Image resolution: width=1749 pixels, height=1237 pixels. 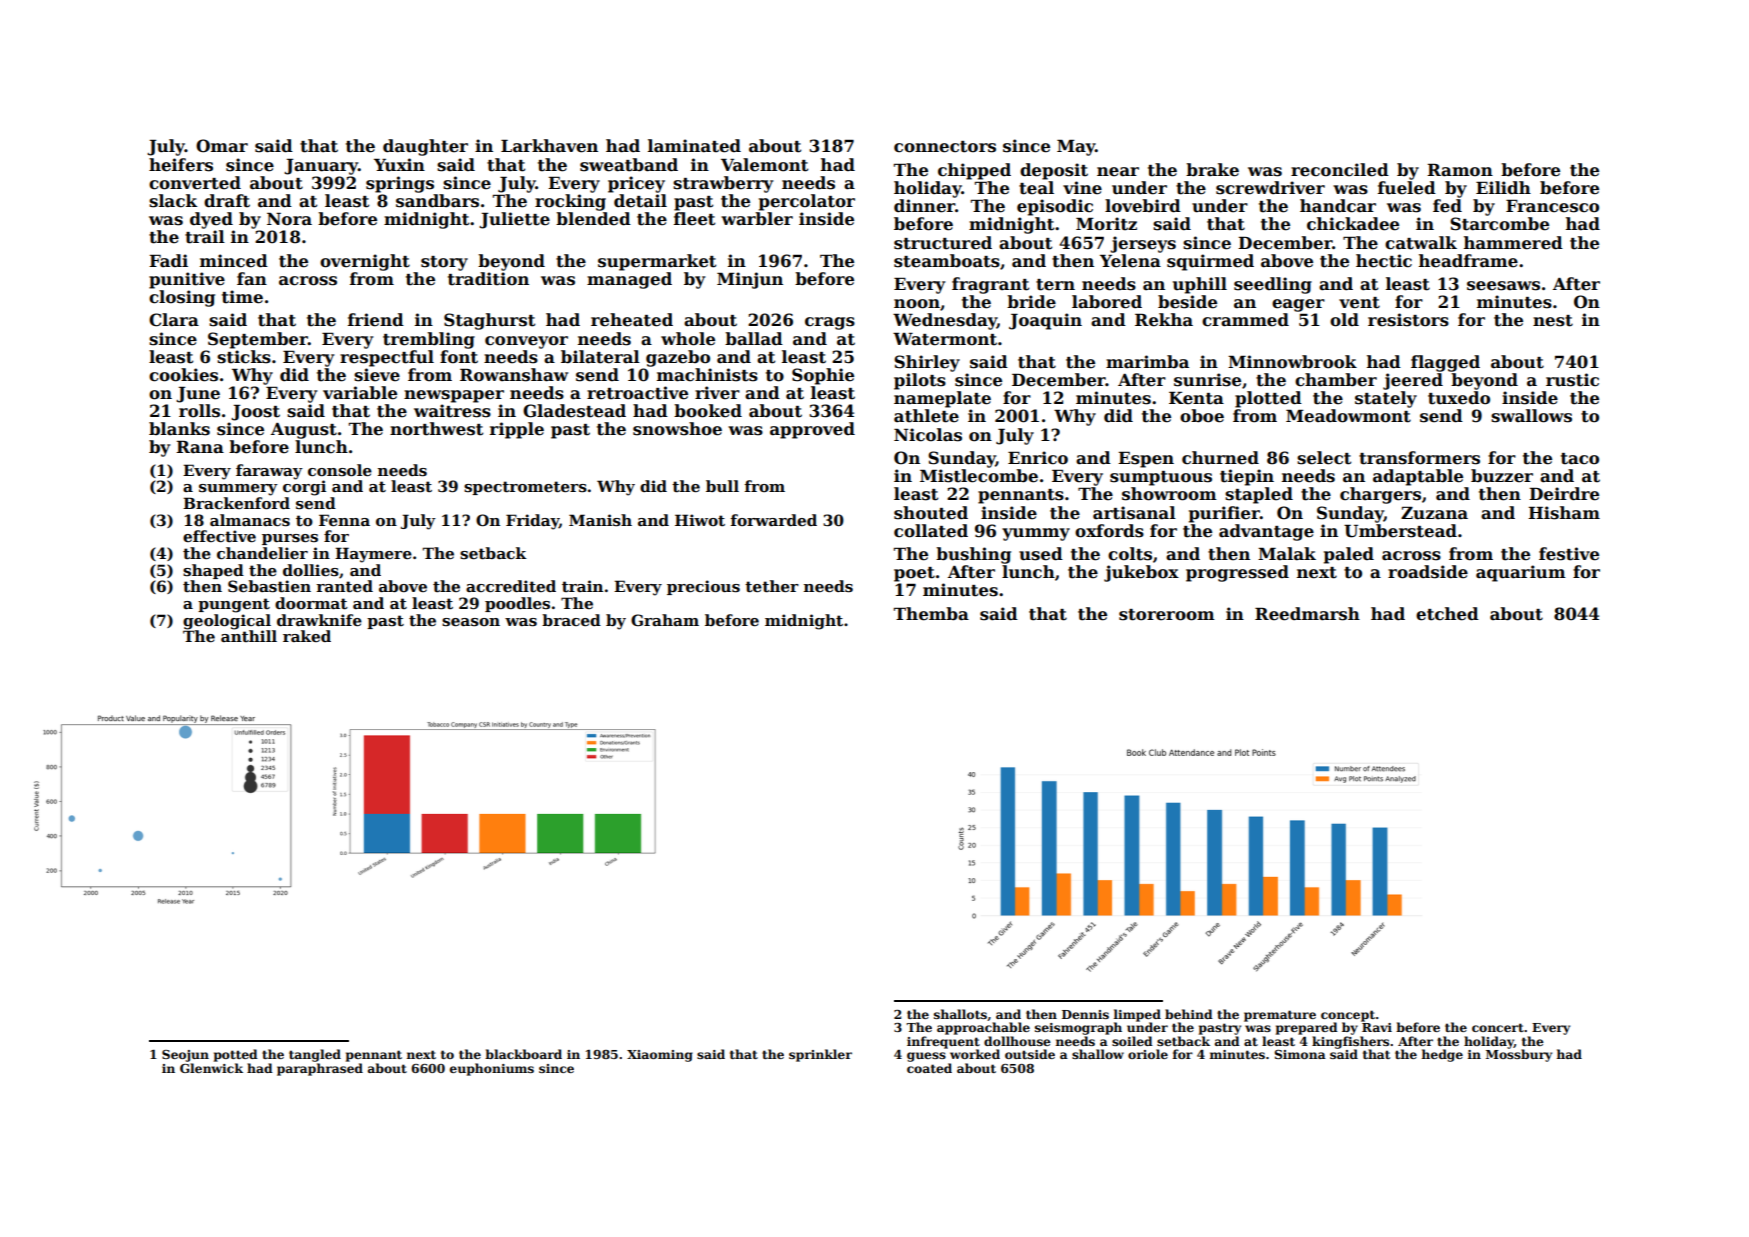 I want to click on Omar, so click(x=222, y=146).
